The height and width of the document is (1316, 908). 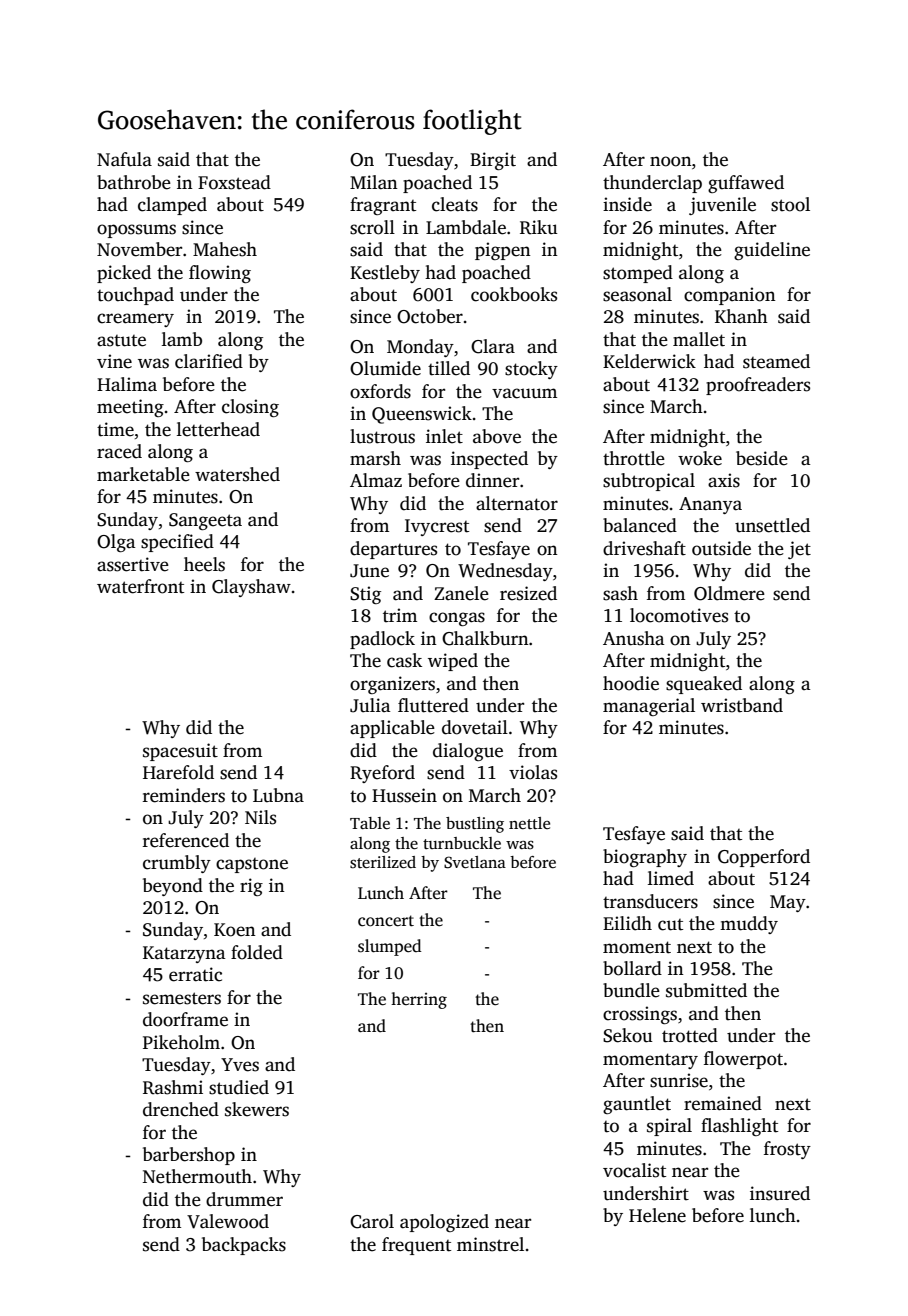 I want to click on dovetail, so click(x=475, y=727).
